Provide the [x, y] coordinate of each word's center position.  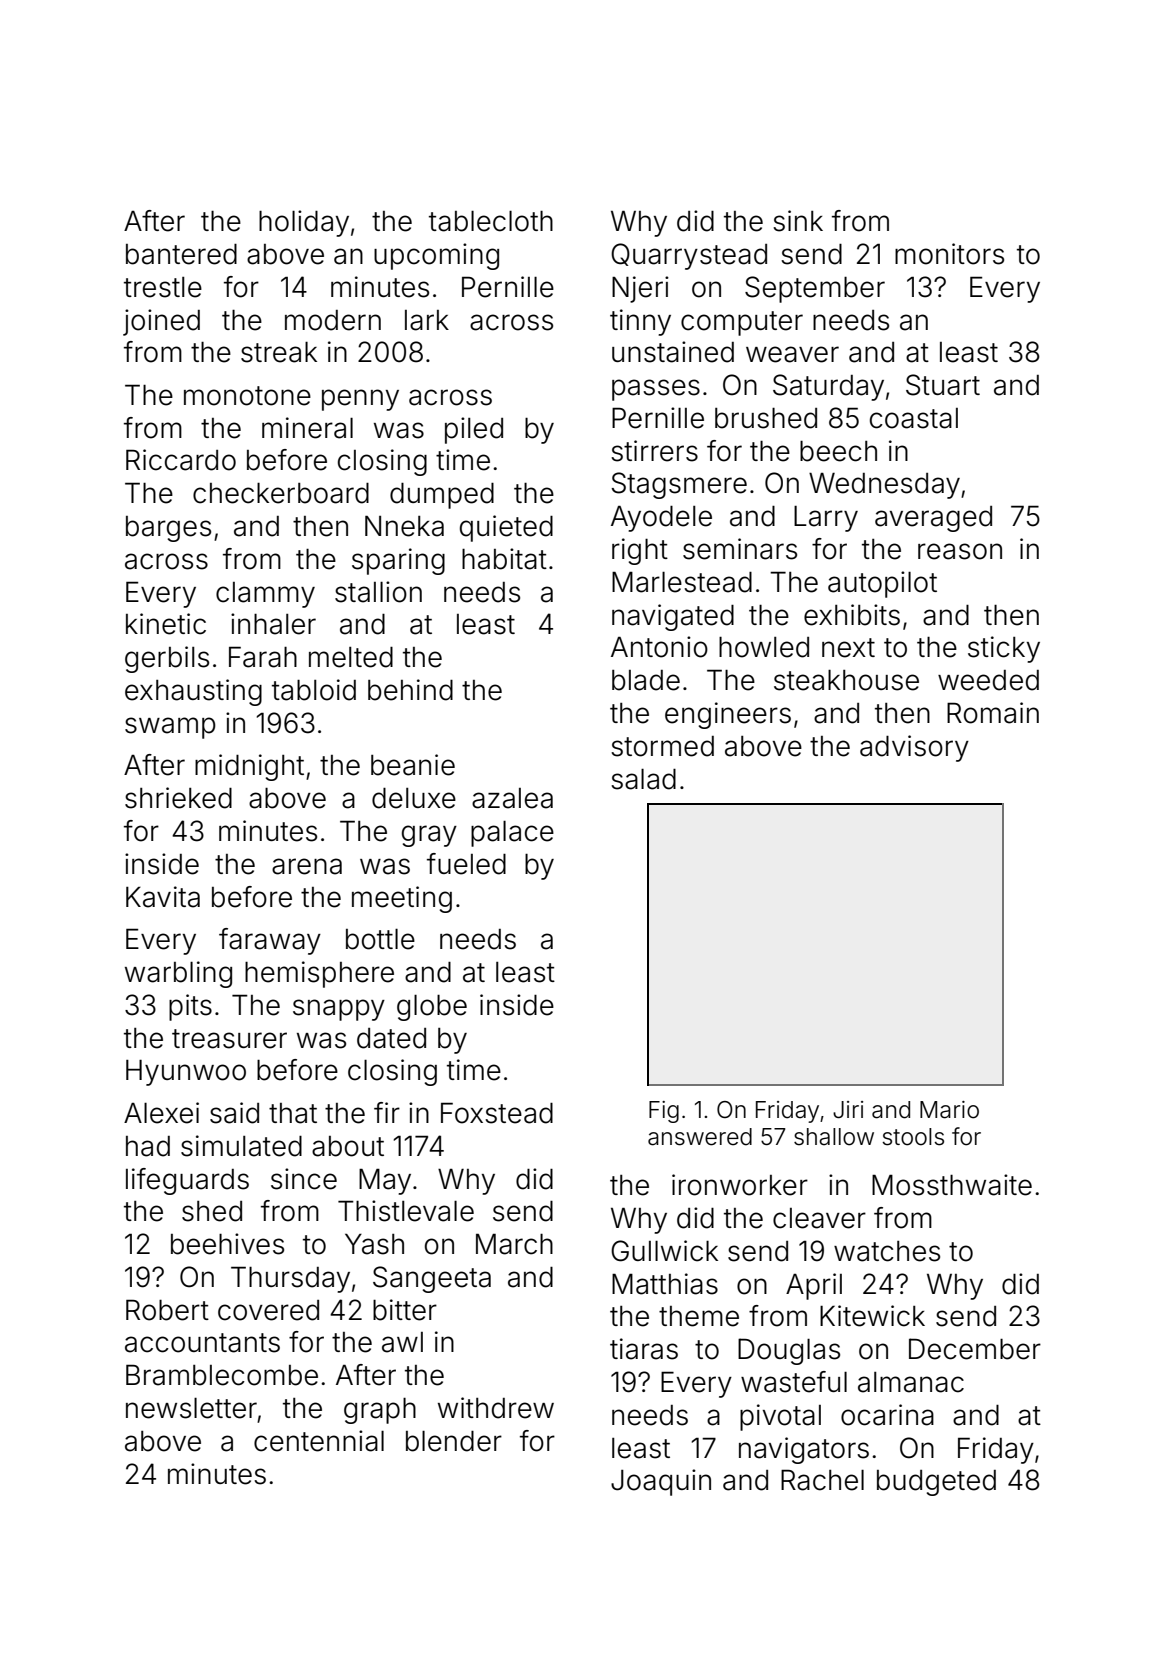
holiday [304, 223]
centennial [319, 1441]
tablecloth [491, 221]
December [975, 1349]
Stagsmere [679, 485]
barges [168, 529]
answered [700, 1137]
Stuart [943, 385]
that [293, 1113]
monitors [949, 254]
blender [454, 1441]
